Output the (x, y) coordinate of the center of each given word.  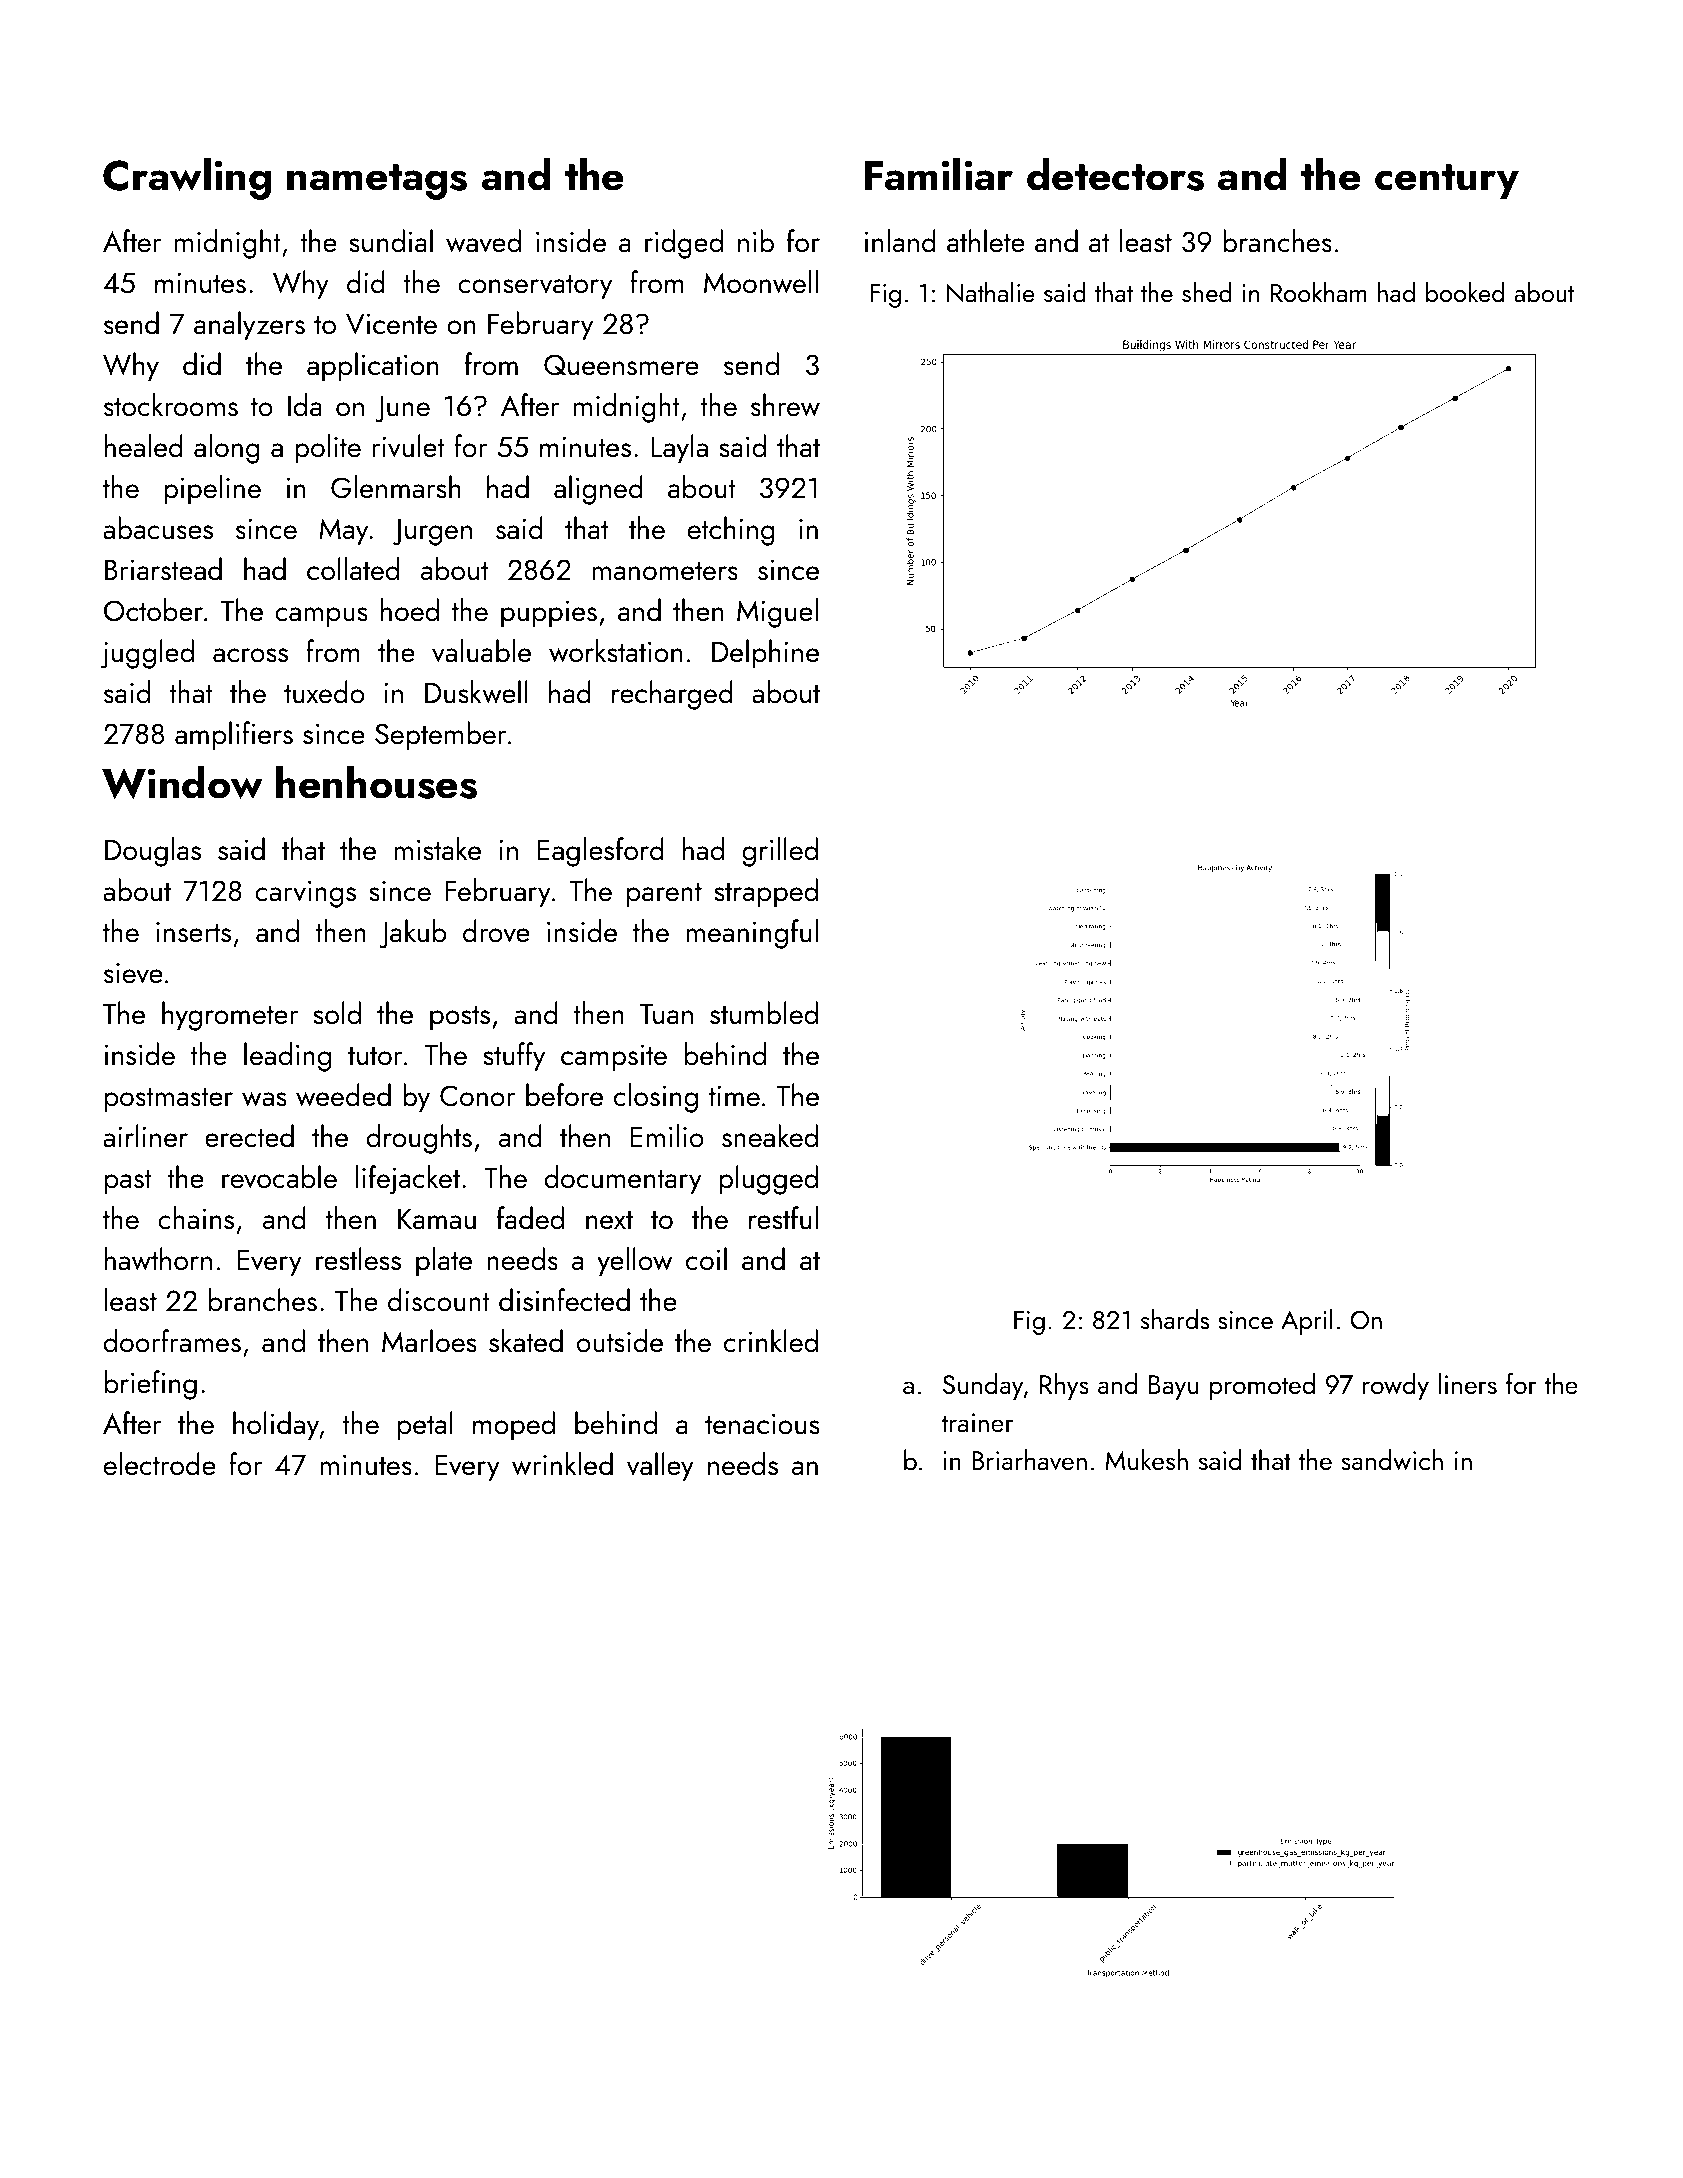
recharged (672, 695)
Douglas (153, 852)
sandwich (1392, 1460)
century (1447, 181)
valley (660, 1467)
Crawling (187, 179)
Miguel (777, 613)
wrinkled (562, 1464)
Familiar (939, 174)
